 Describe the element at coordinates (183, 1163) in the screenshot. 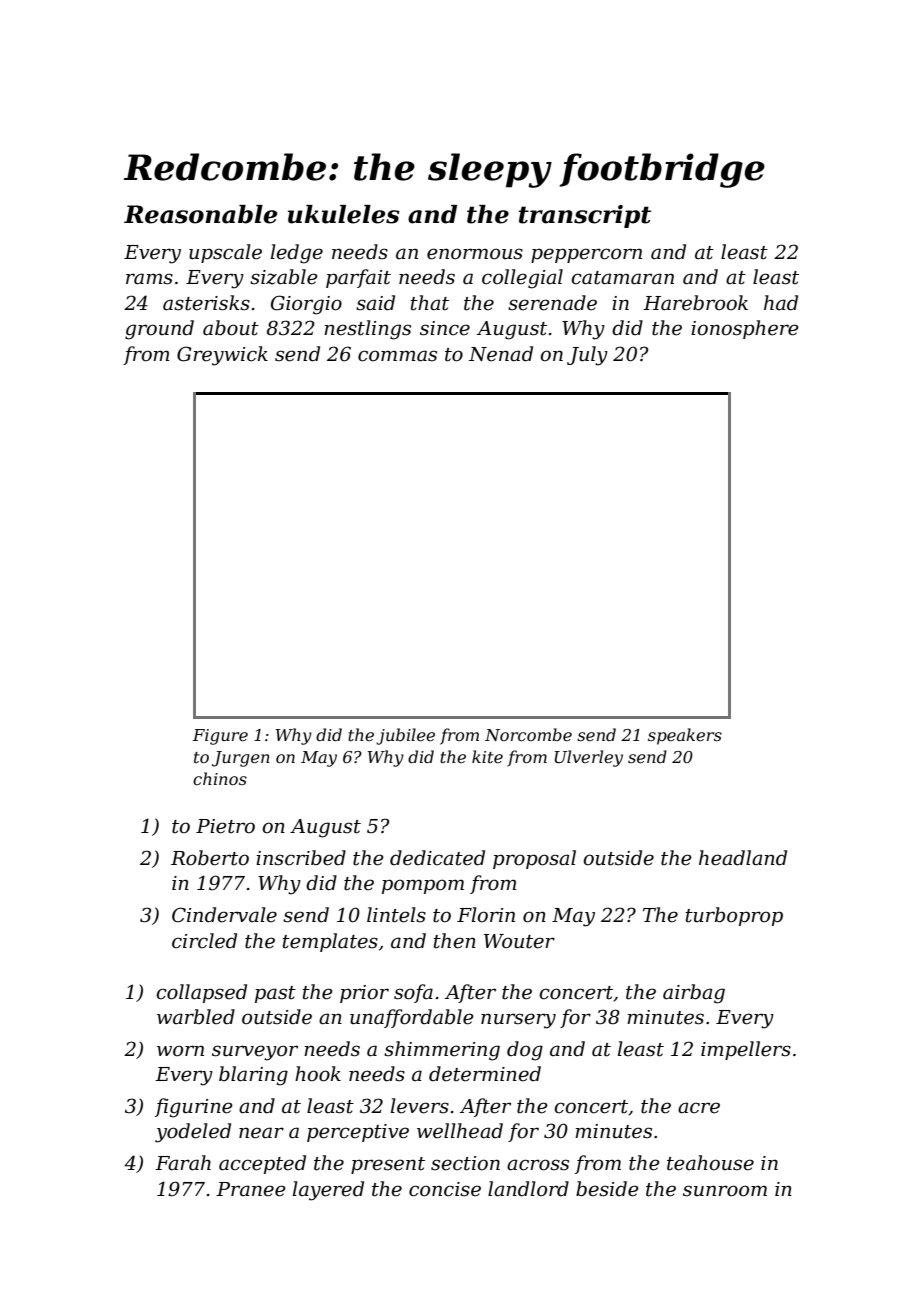

I see `Farah` at that location.
